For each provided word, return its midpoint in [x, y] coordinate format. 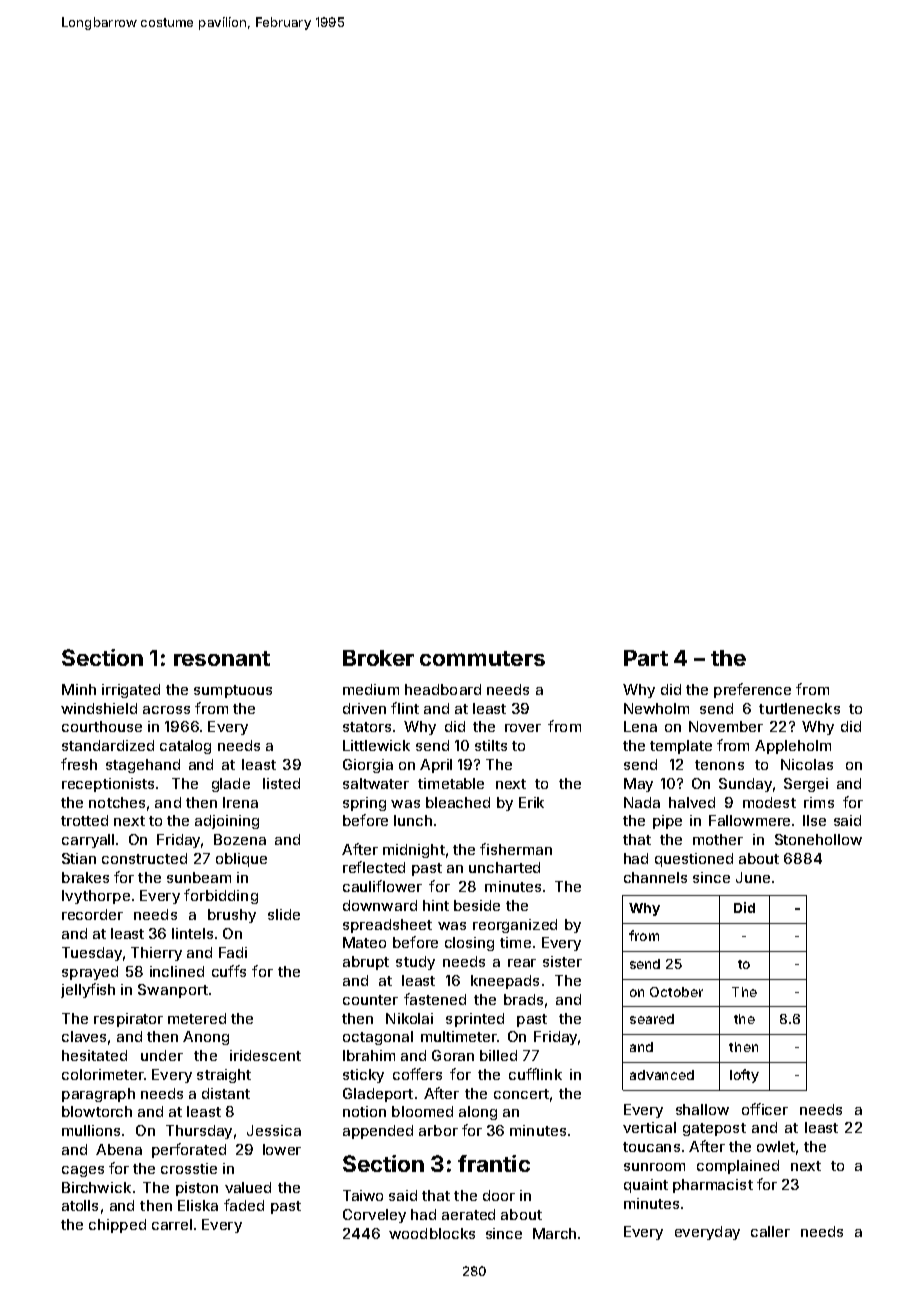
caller [770, 1231]
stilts [491, 745]
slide [284, 914]
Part [646, 658]
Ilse [814, 820]
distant [226, 1093]
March [554, 1233]
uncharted [504, 867]
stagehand [143, 766]
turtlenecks [799, 708]
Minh [79, 689]
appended [378, 1132]
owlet [776, 1146]
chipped [117, 1226]
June [753, 877]
